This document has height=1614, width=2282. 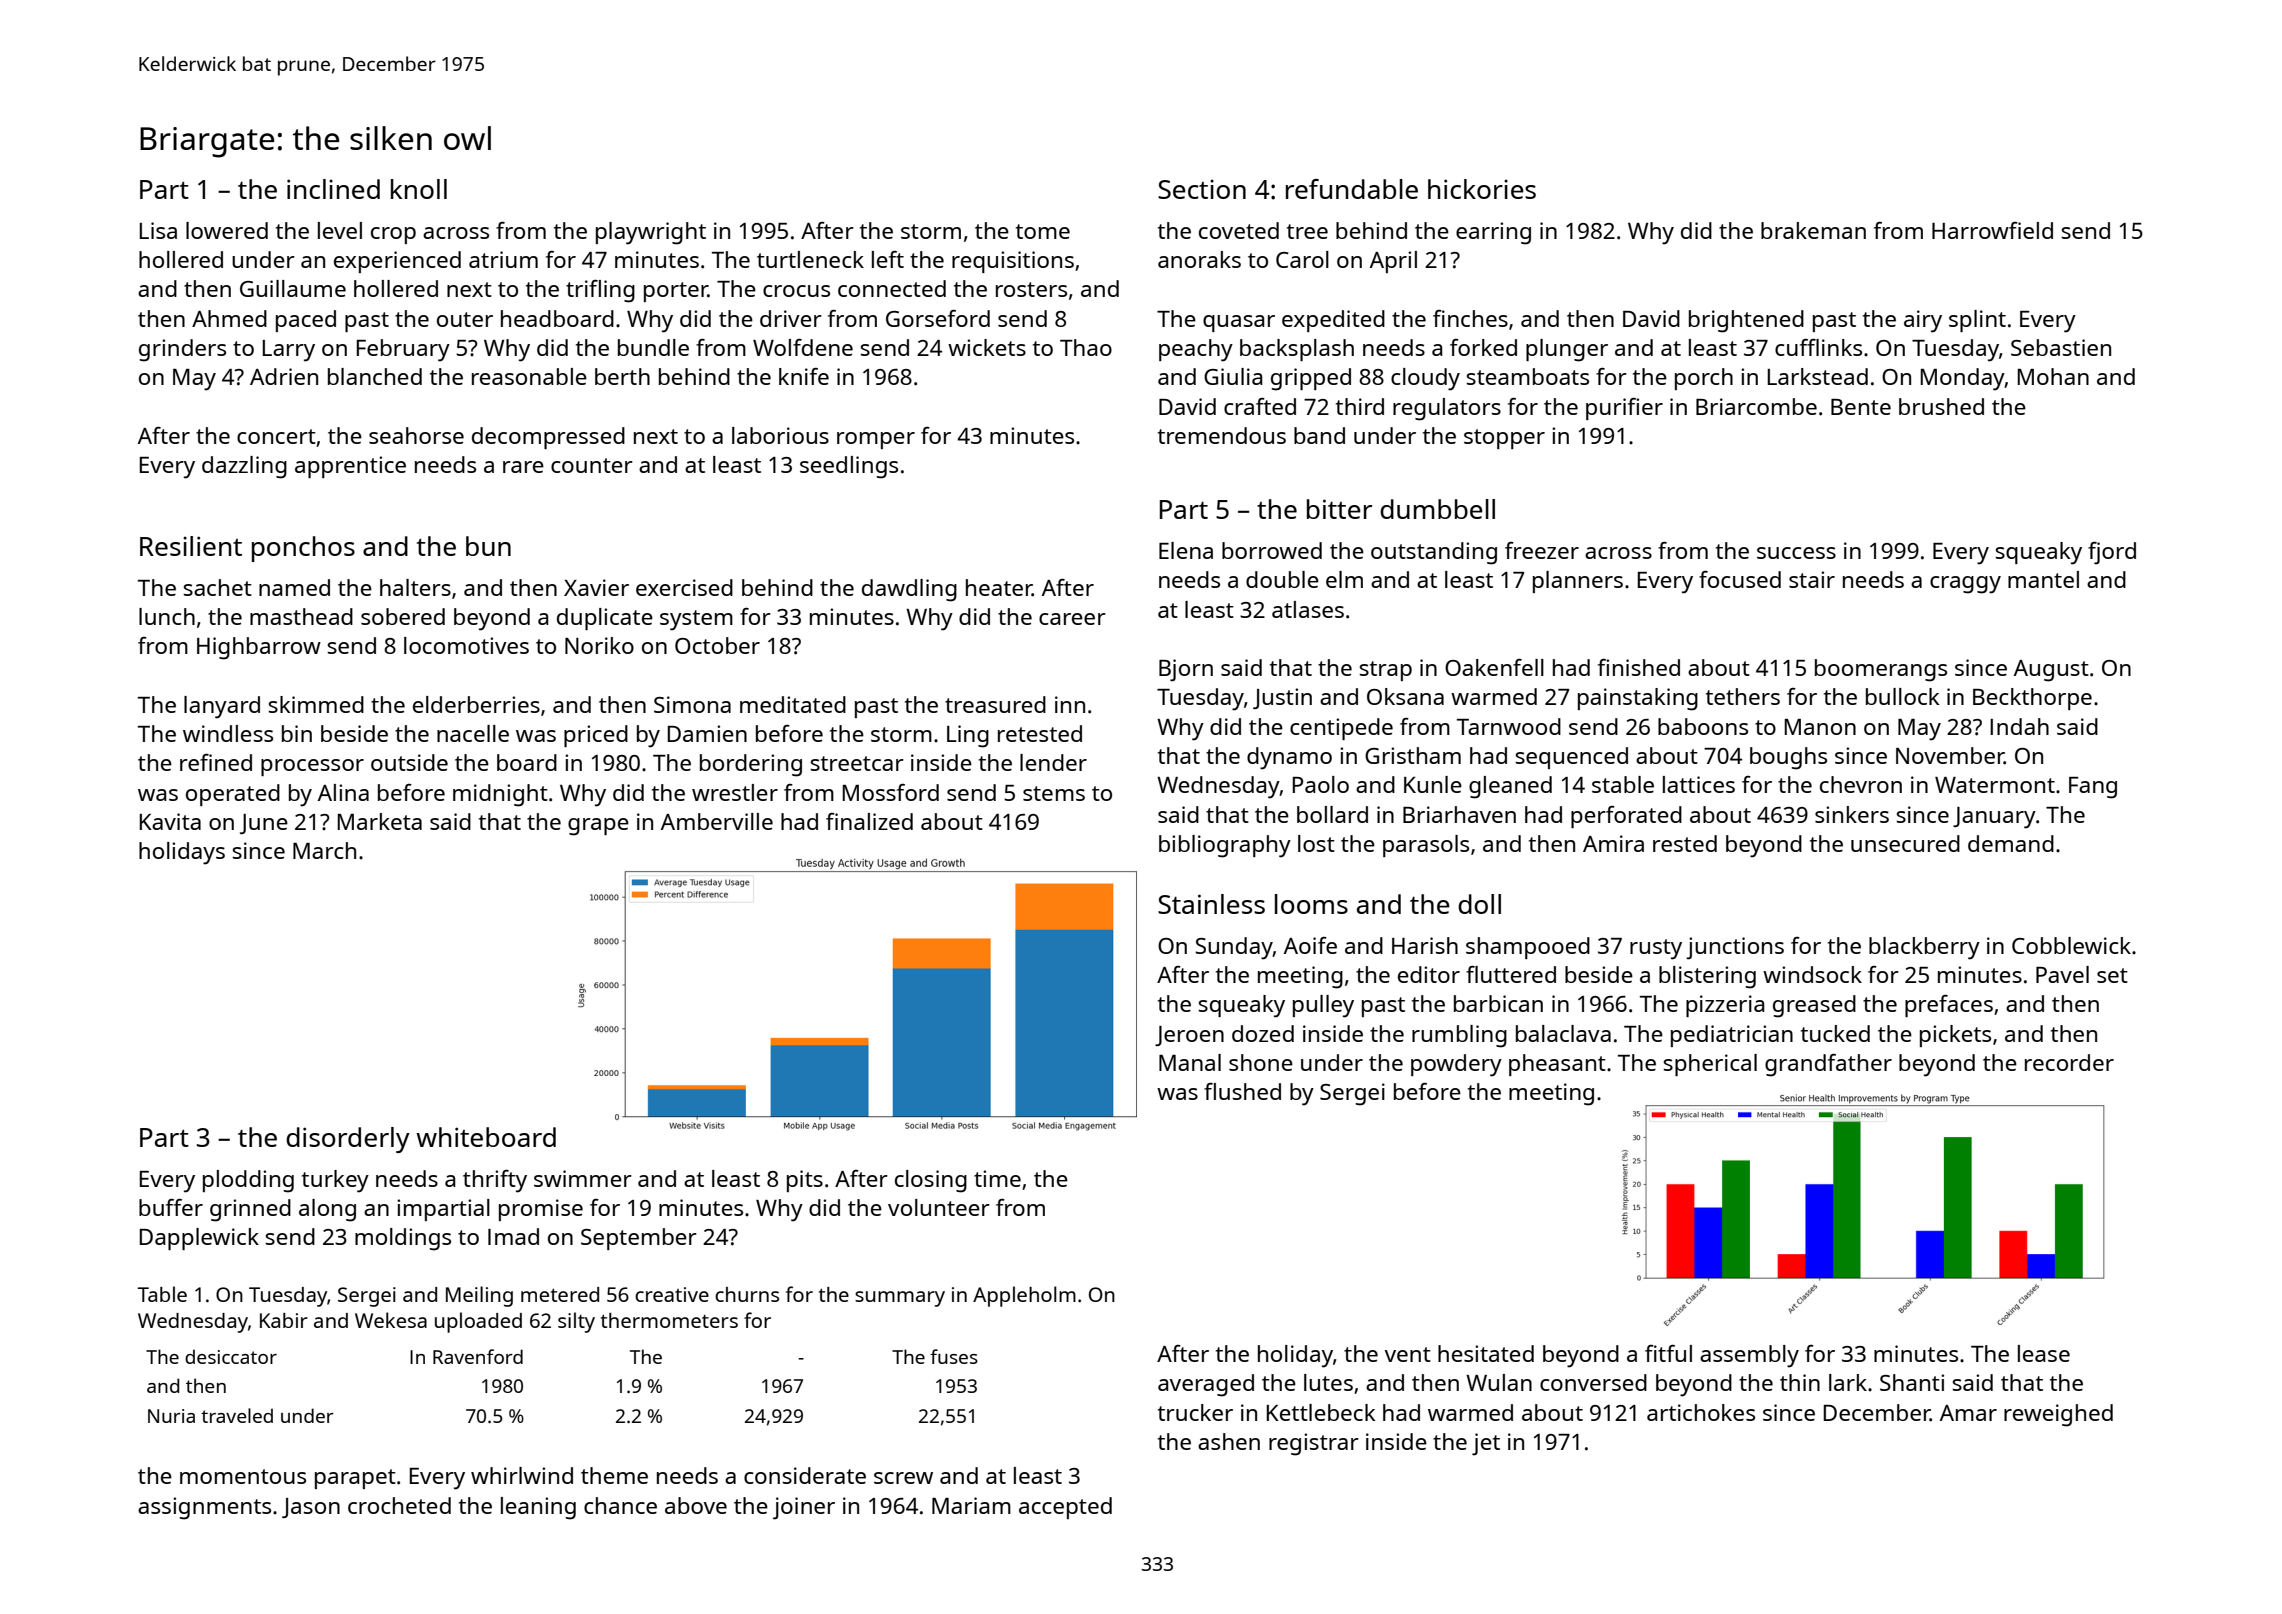 I want to click on blackberry, so click(x=1924, y=948).
